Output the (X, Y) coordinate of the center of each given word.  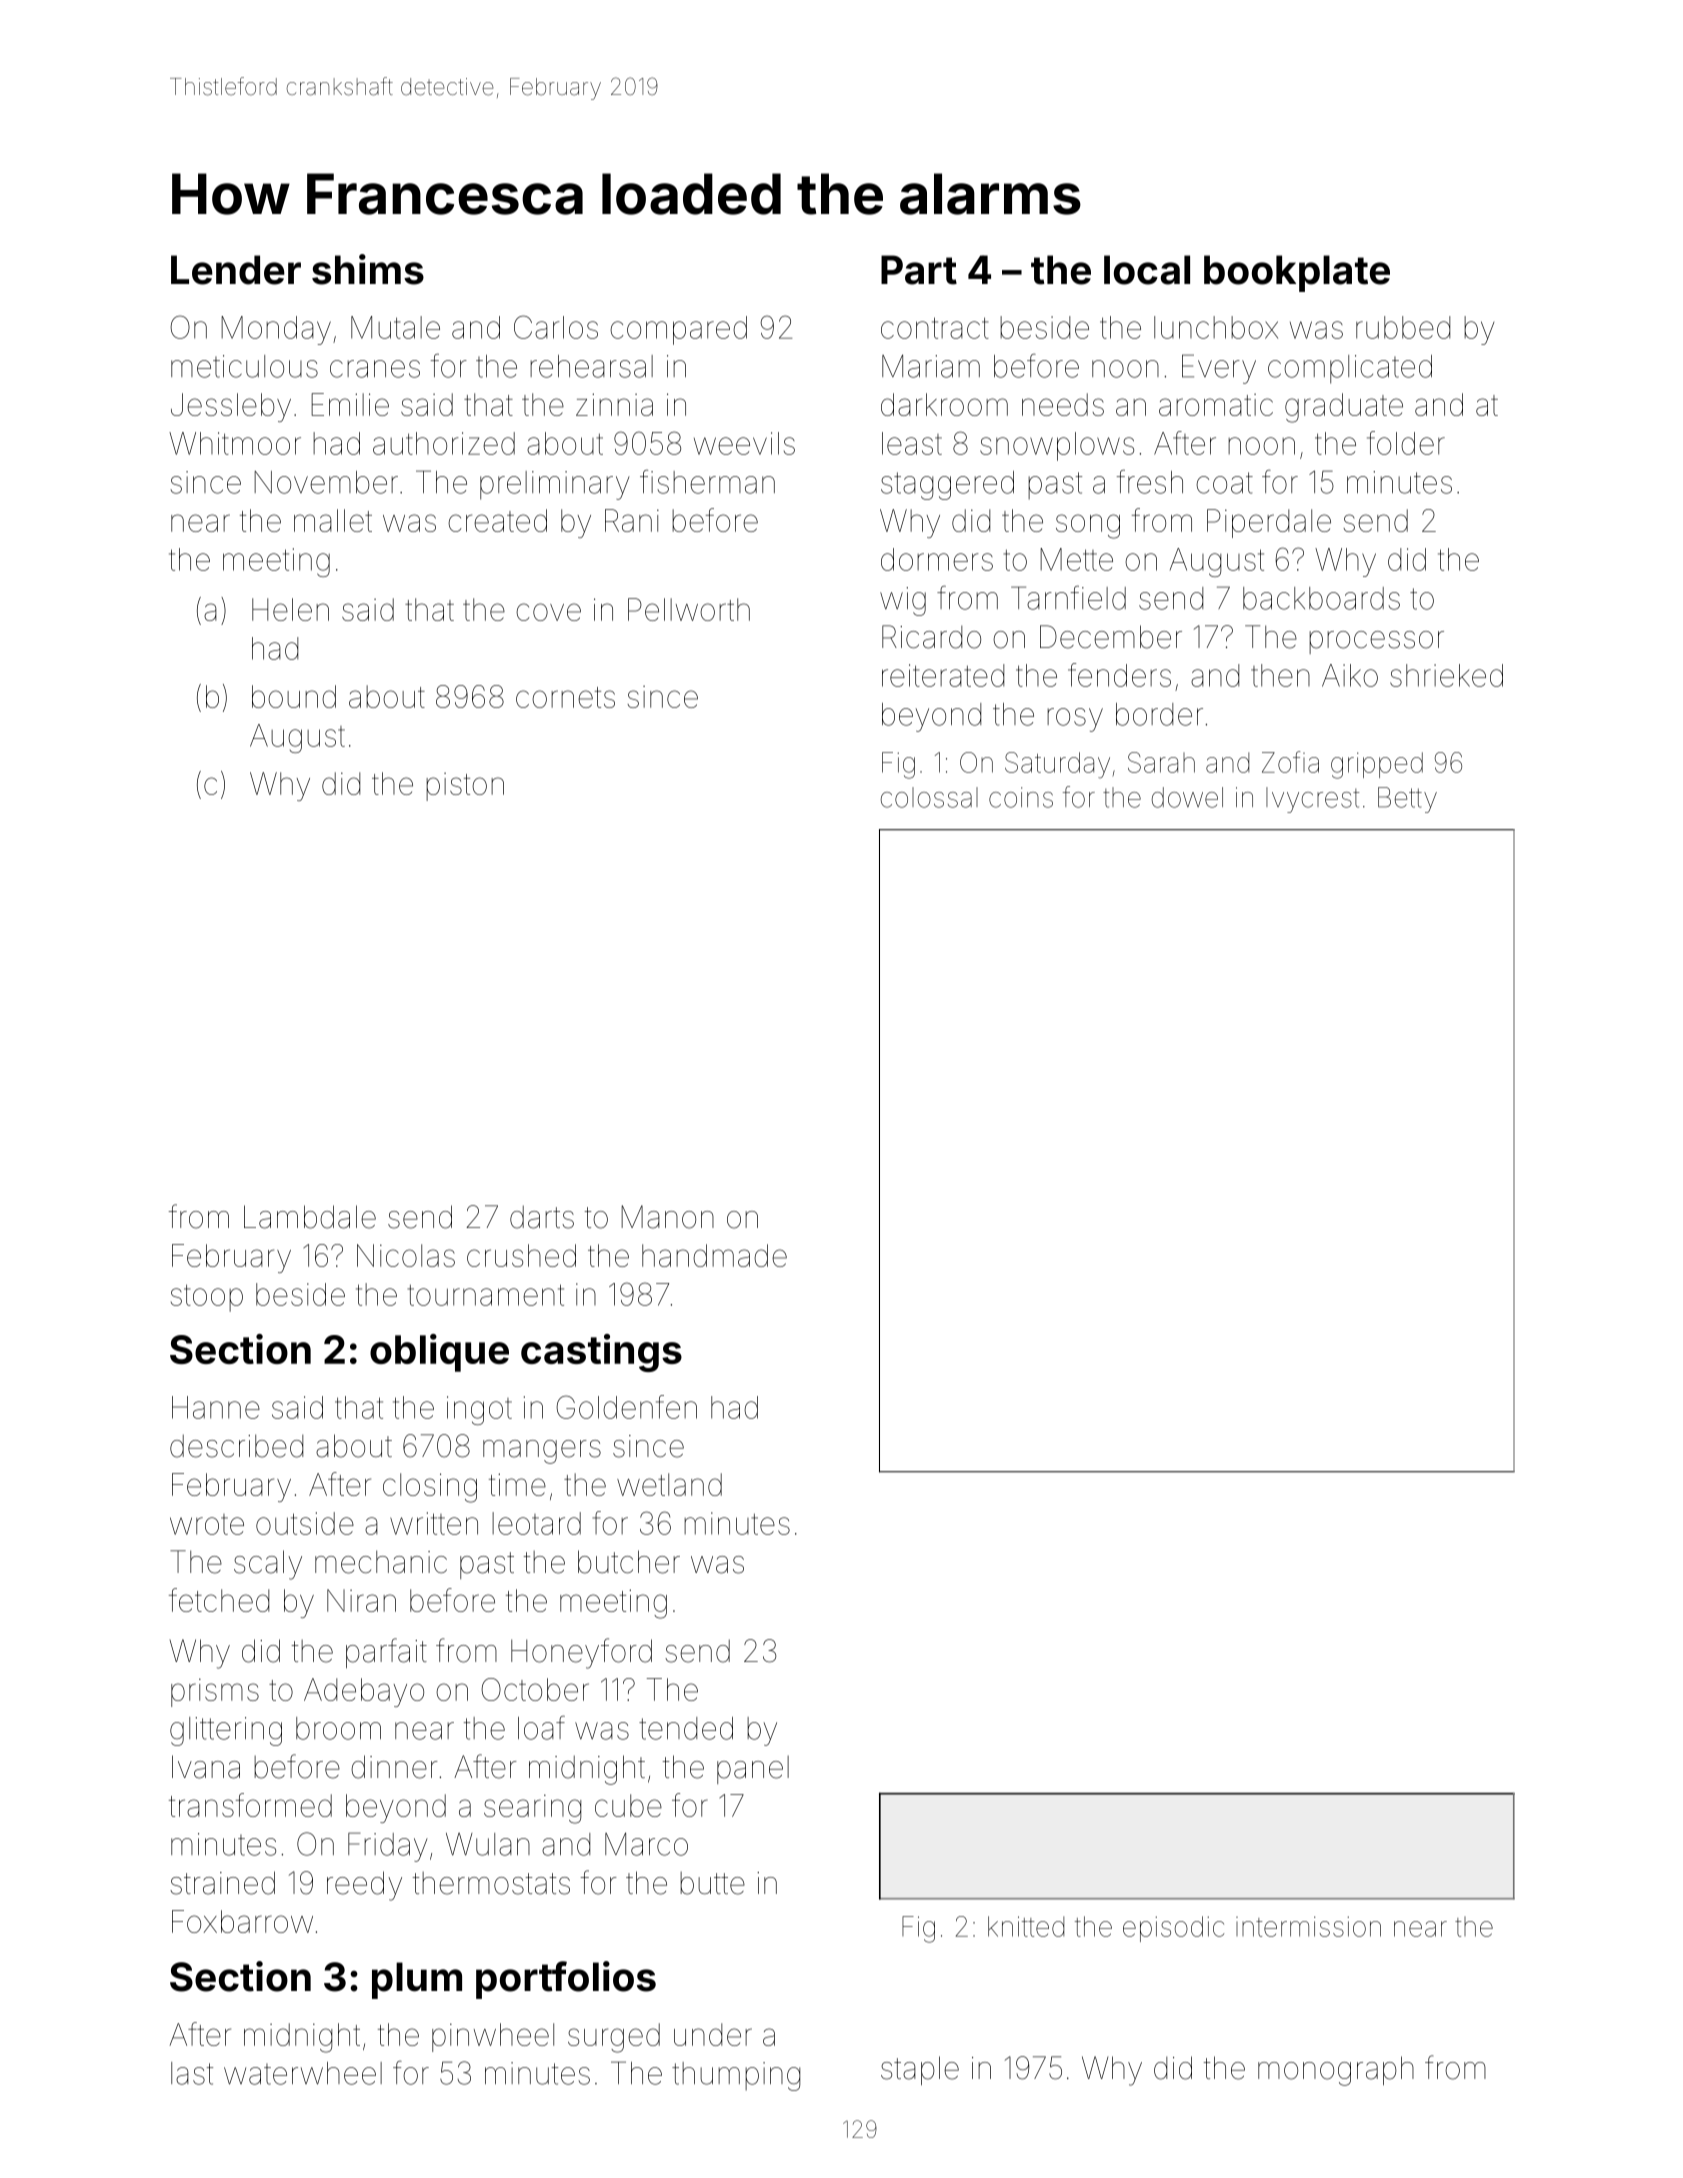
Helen (290, 609)
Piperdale (1269, 523)
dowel (1187, 797)
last (192, 2073)
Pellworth (689, 609)
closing (430, 1488)
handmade (714, 1255)
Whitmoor (235, 443)
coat (1224, 483)
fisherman (707, 482)
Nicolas (406, 1255)
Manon (667, 1217)
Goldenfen (626, 1407)
